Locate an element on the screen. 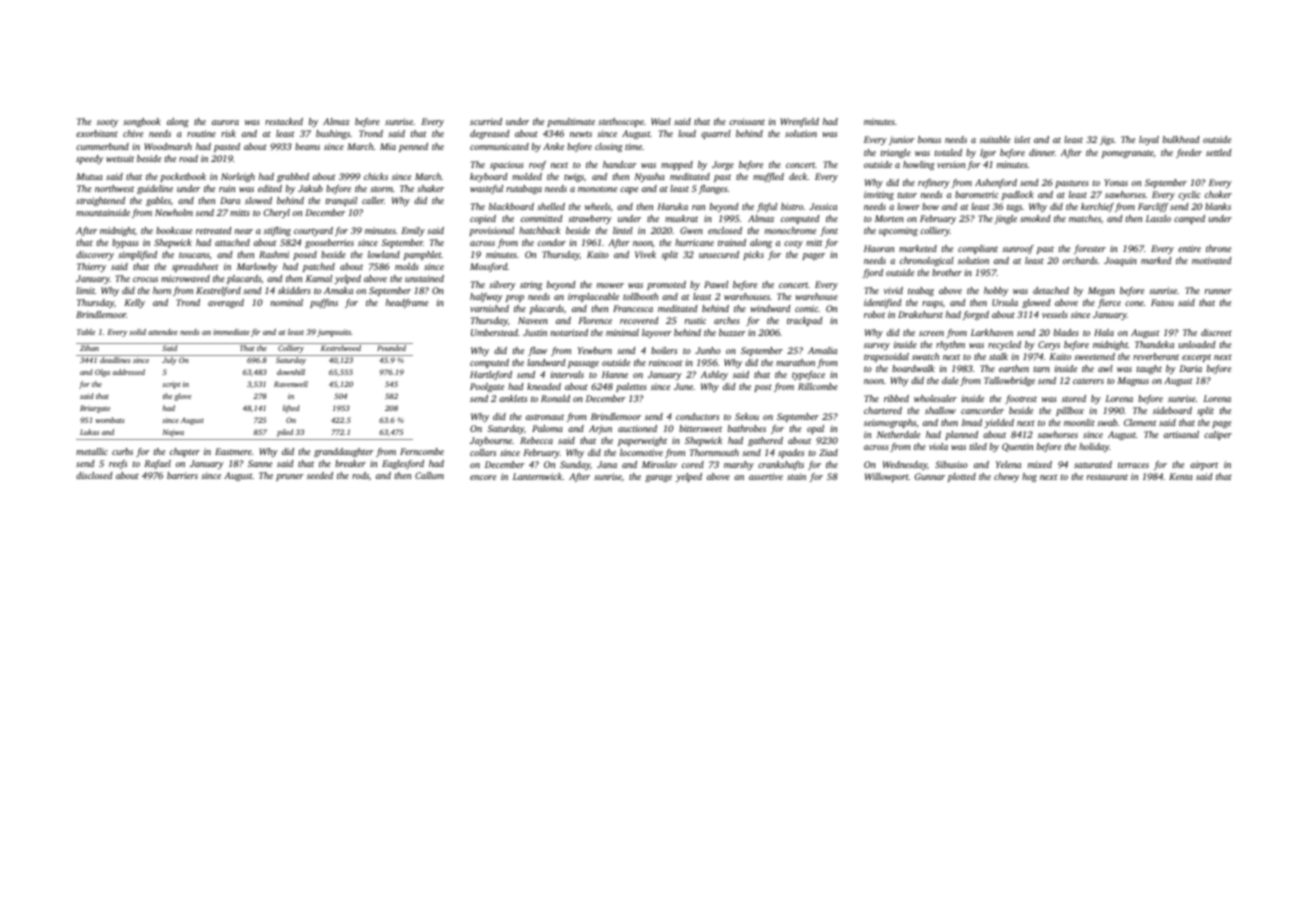 This screenshot has width=1308, height=924. runner is located at coordinates (1218, 291).
